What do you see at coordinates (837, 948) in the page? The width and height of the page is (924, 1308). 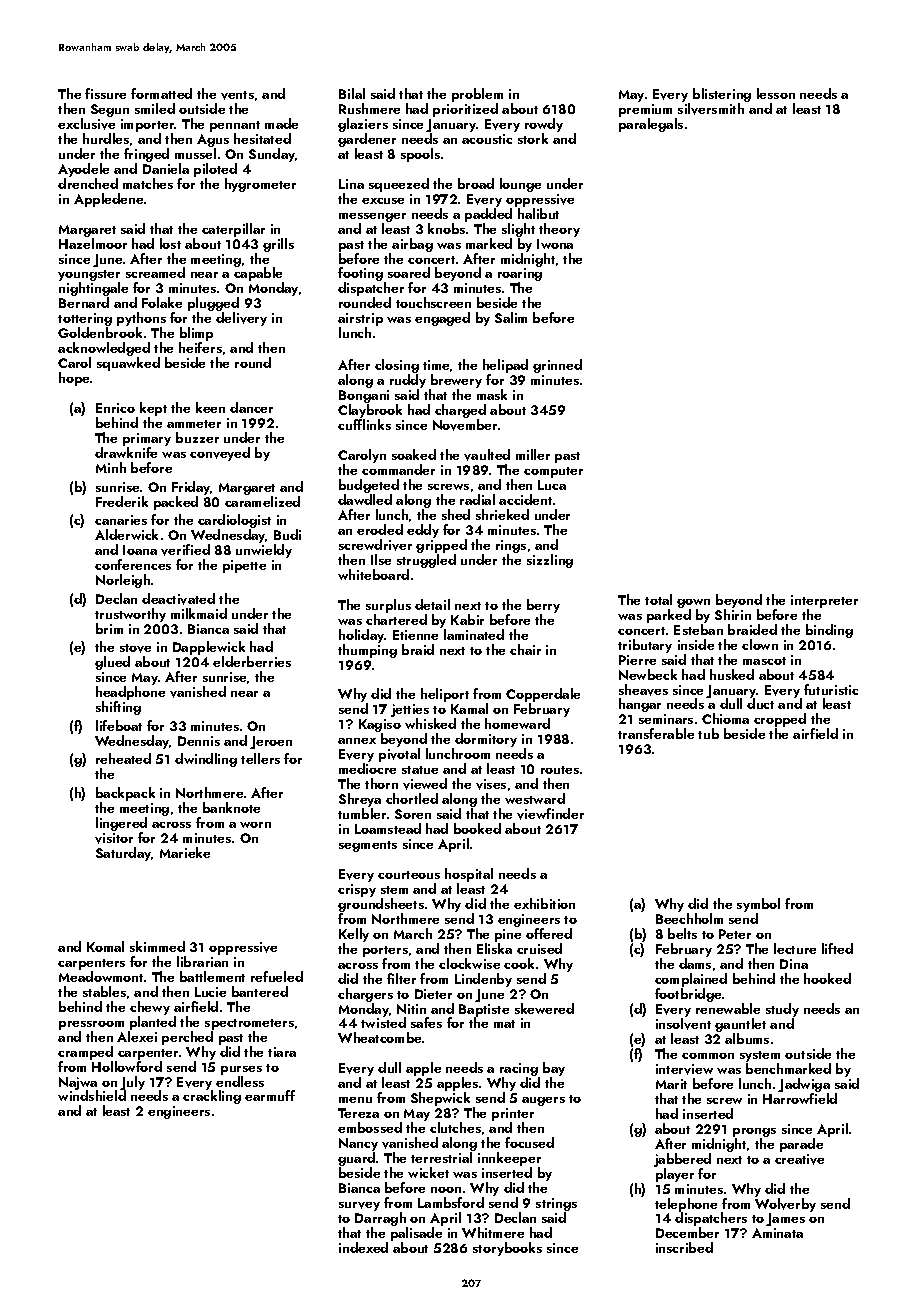 I see `lifted` at bounding box center [837, 948].
